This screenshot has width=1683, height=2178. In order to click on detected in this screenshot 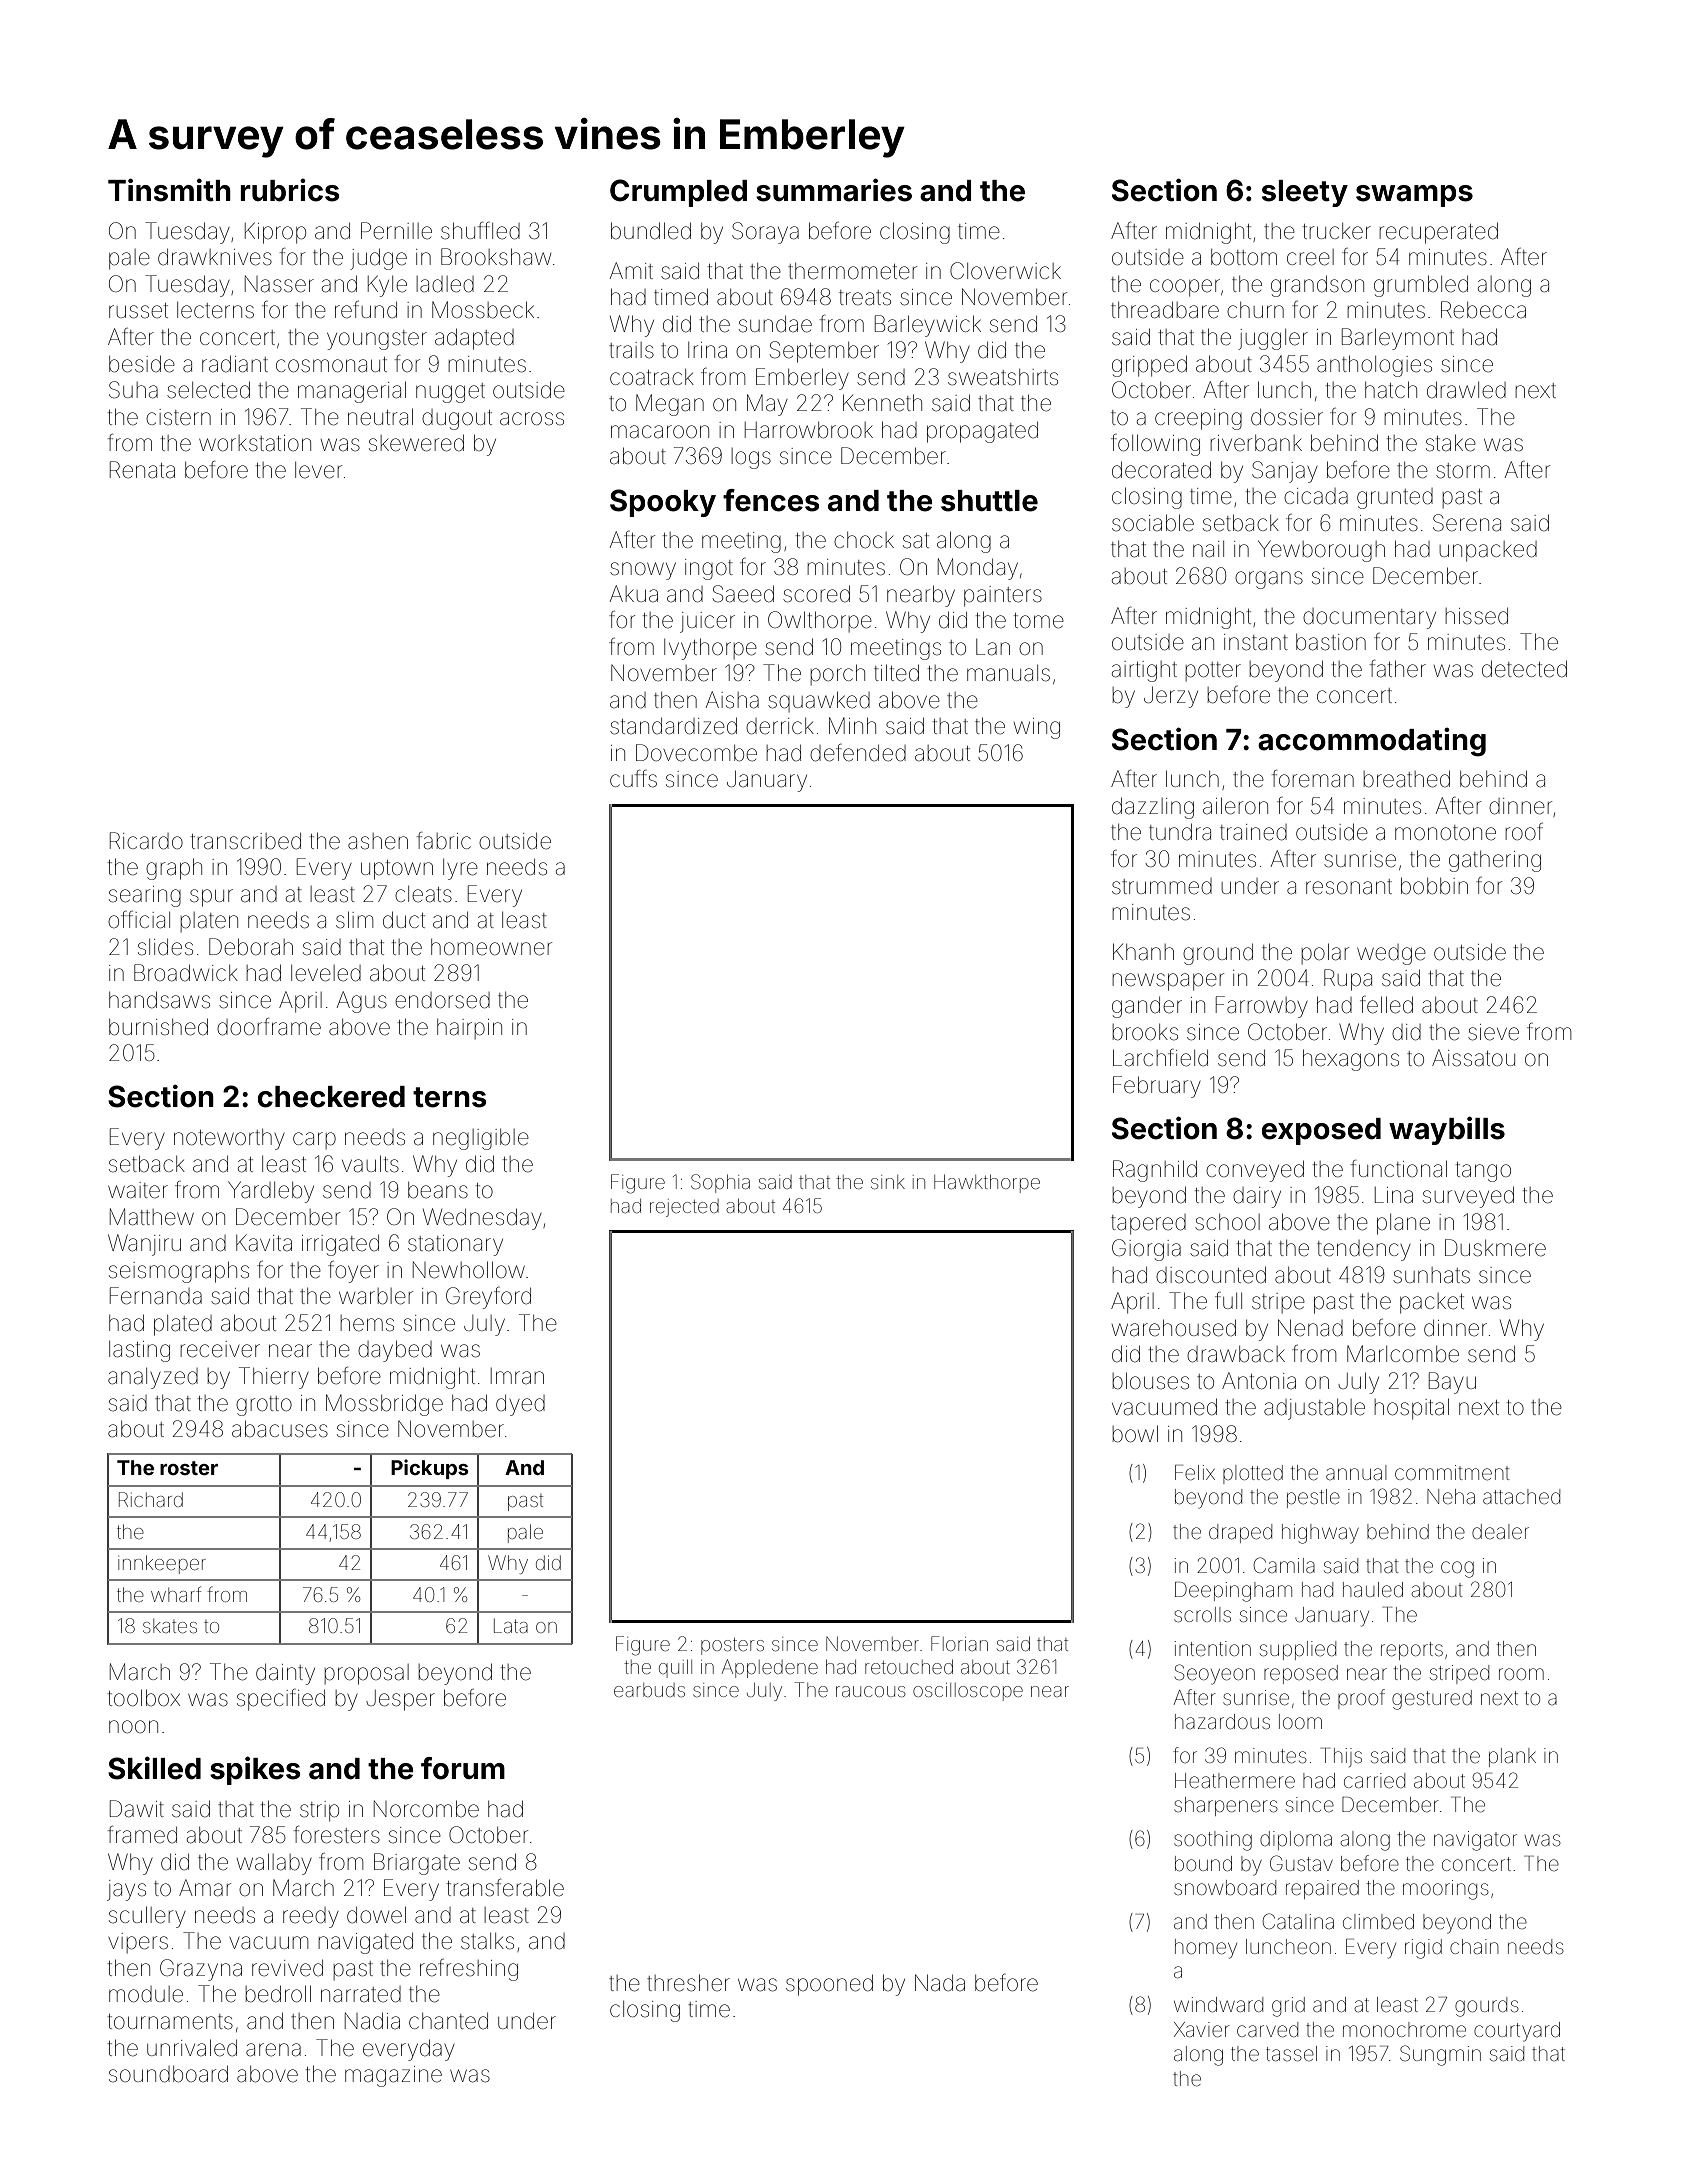, I will do `click(1524, 669)`.
